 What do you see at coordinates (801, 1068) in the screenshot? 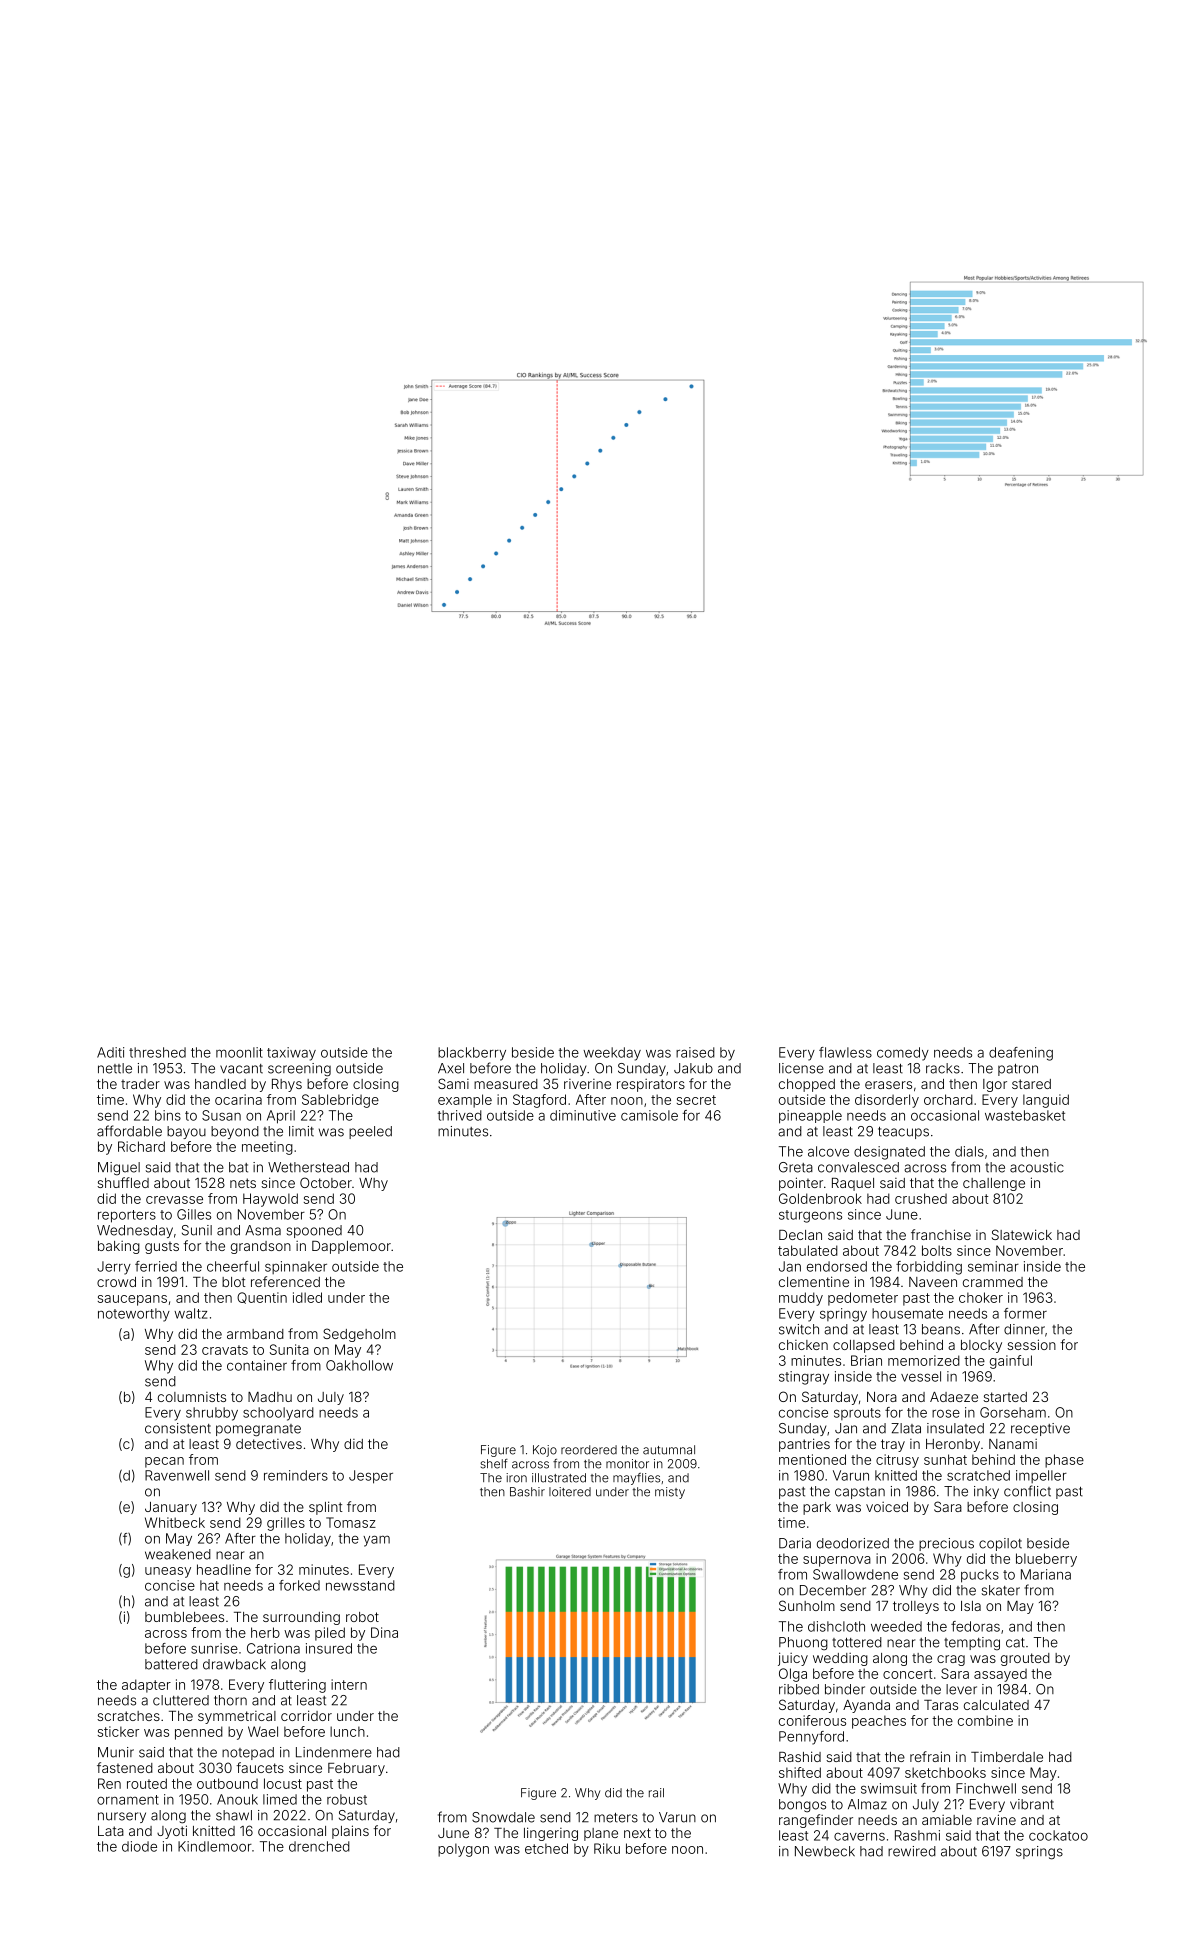
I see `license` at bounding box center [801, 1068].
